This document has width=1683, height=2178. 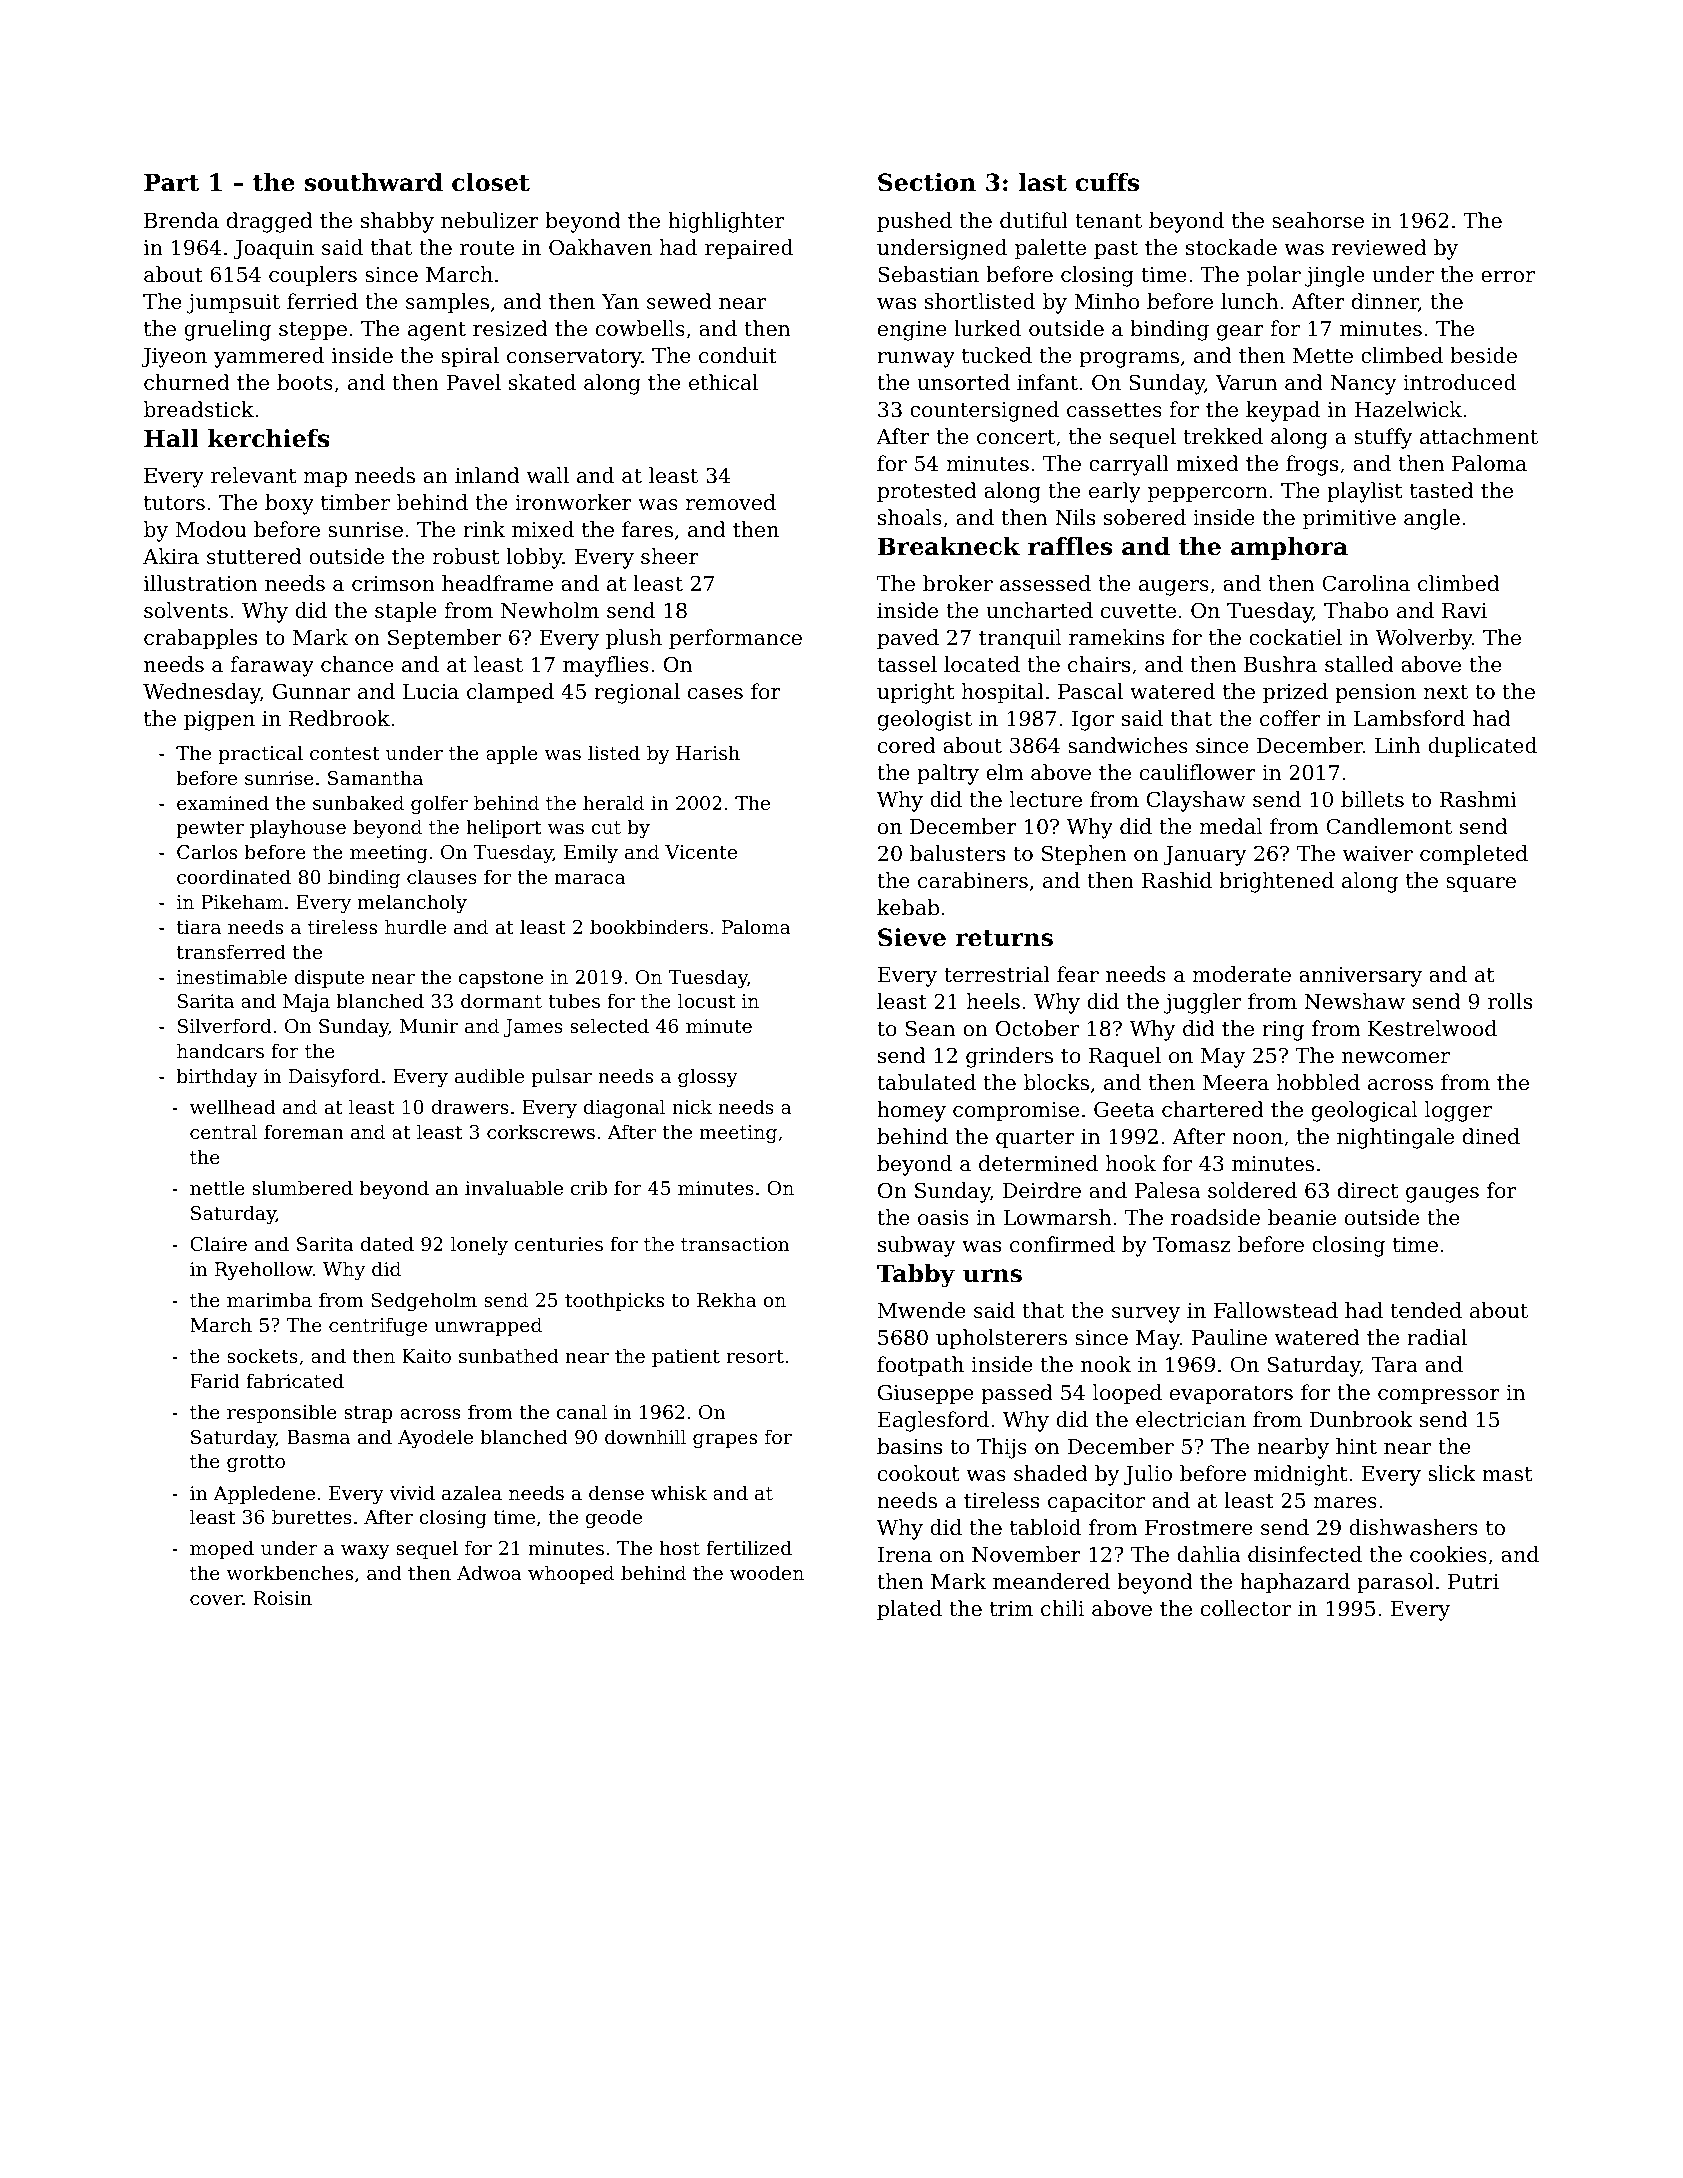 What do you see at coordinates (491, 182) in the document?
I see `closet` at bounding box center [491, 182].
